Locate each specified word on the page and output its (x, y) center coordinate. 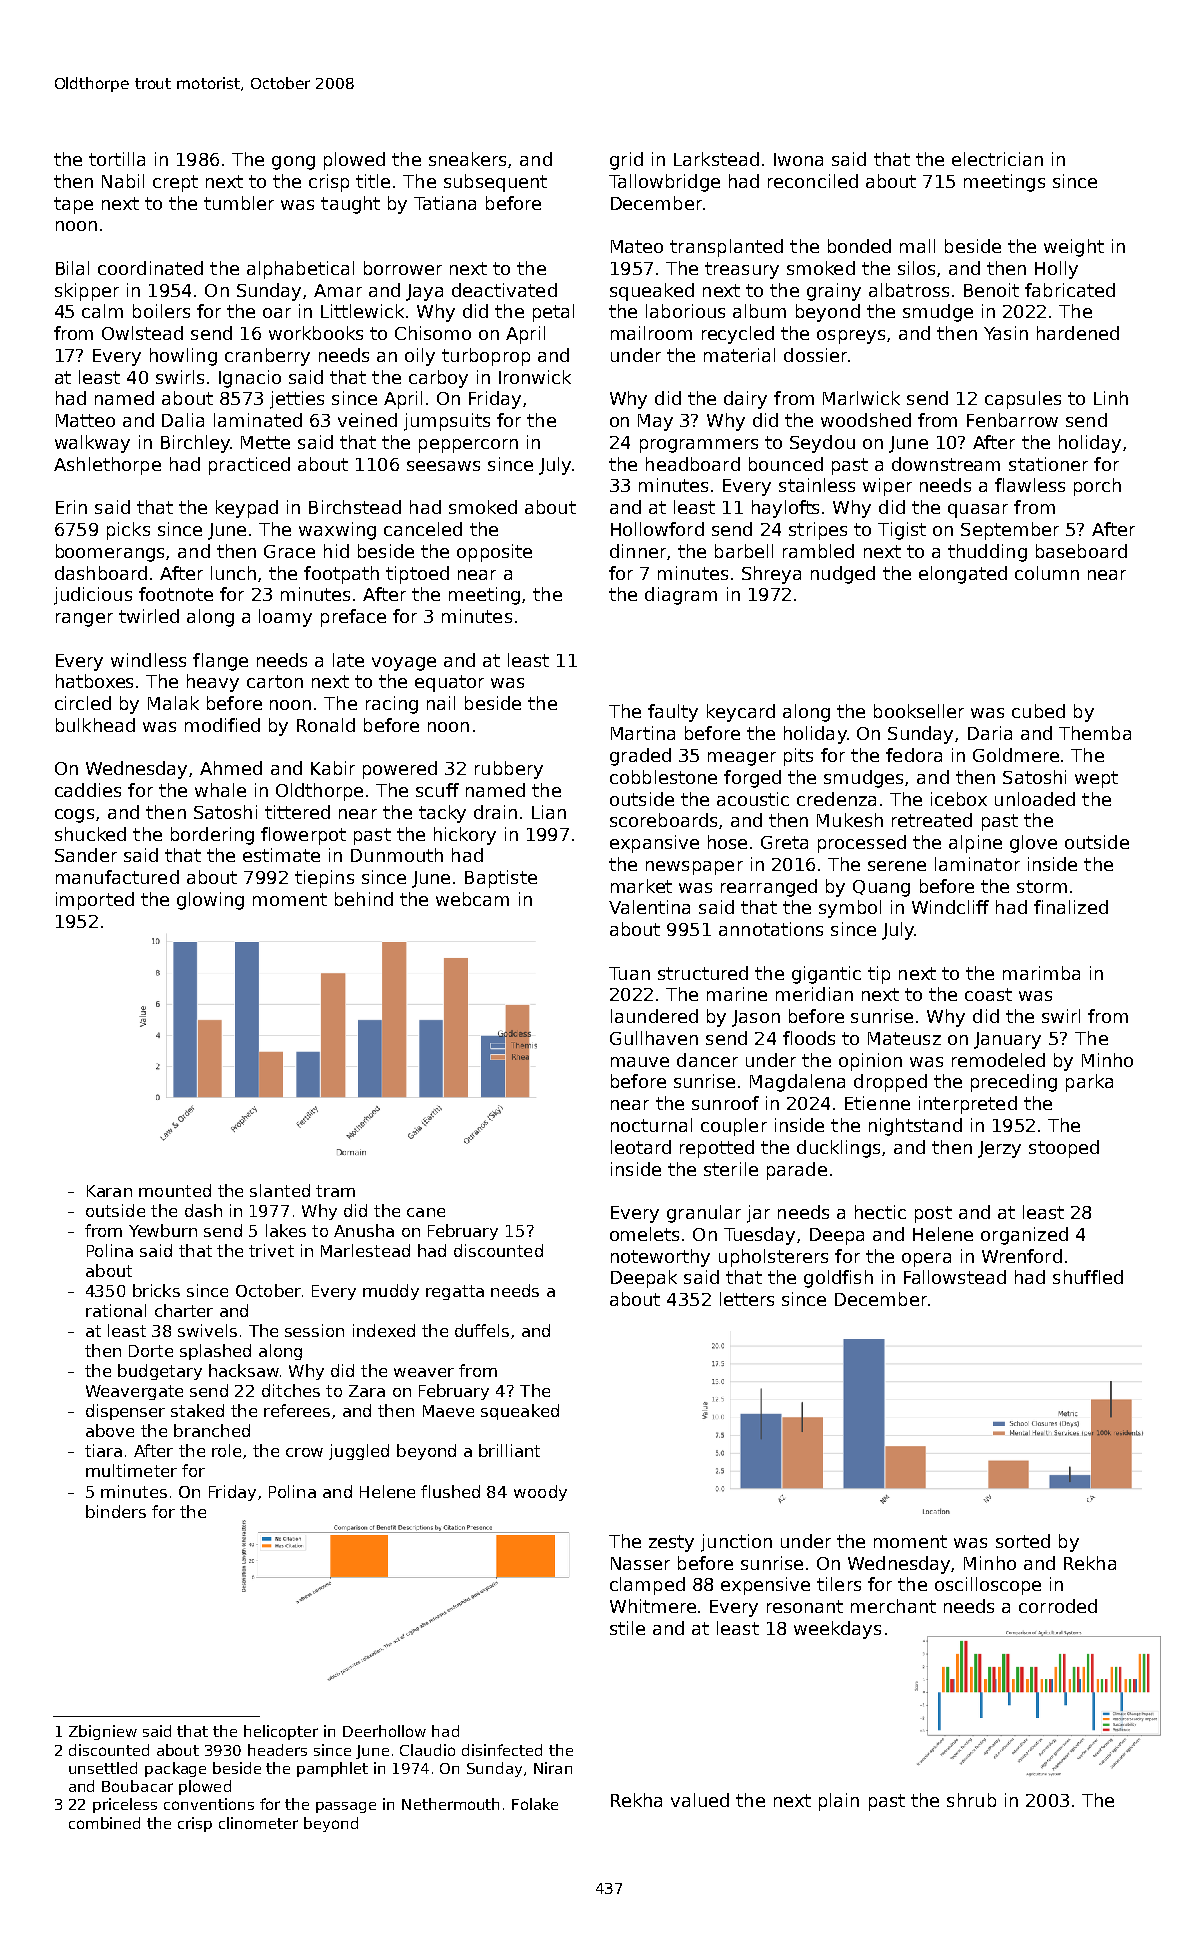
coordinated (150, 268)
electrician (997, 159)
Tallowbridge (664, 183)
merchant (893, 1606)
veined (367, 420)
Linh (1111, 398)
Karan (109, 1191)
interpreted (968, 1105)
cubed (1038, 711)
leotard (641, 1147)
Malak (173, 703)
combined (104, 1823)
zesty (671, 1543)
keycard (741, 713)
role (226, 1450)
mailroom (651, 333)
